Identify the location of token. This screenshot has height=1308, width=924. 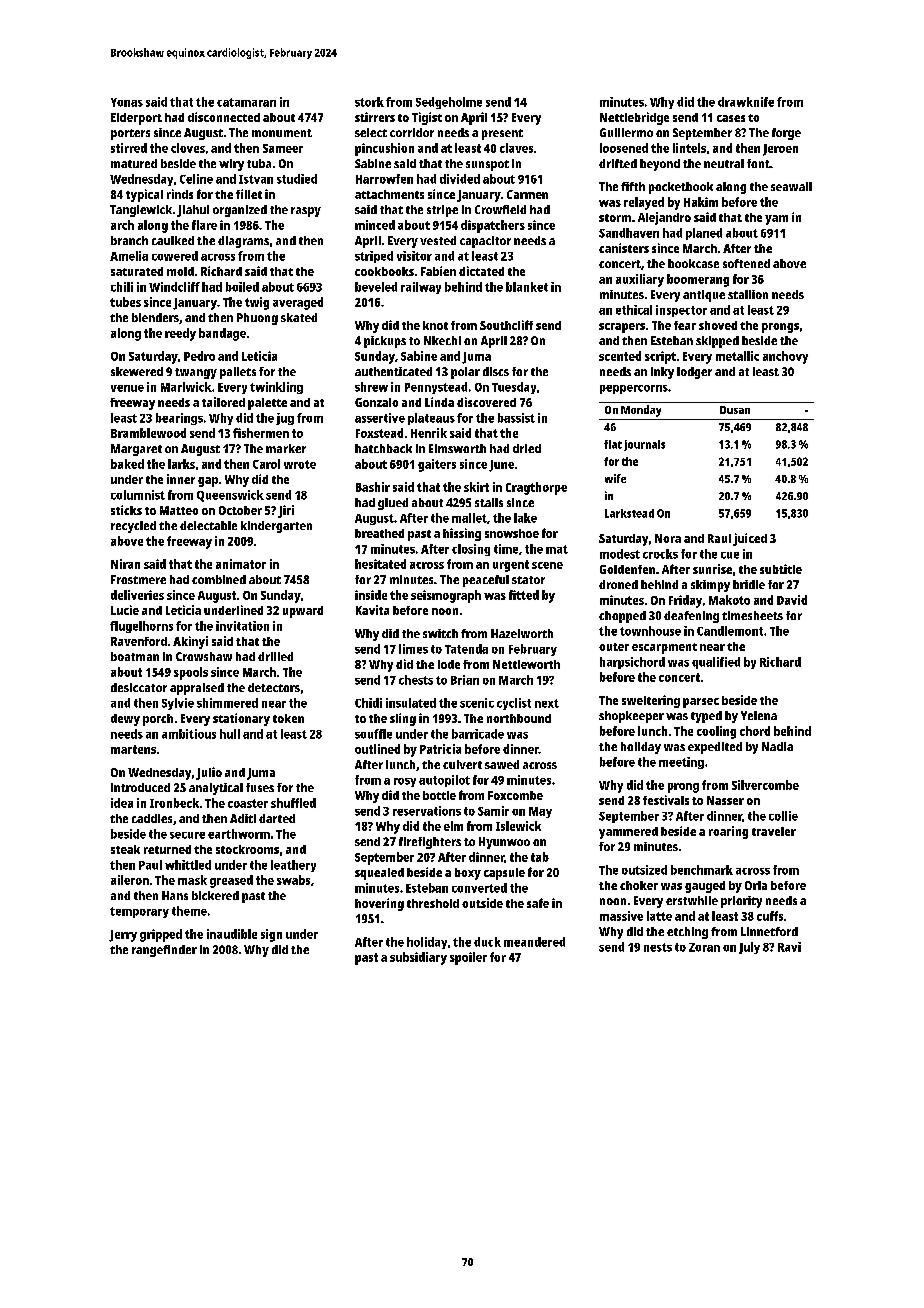
(288, 718).
